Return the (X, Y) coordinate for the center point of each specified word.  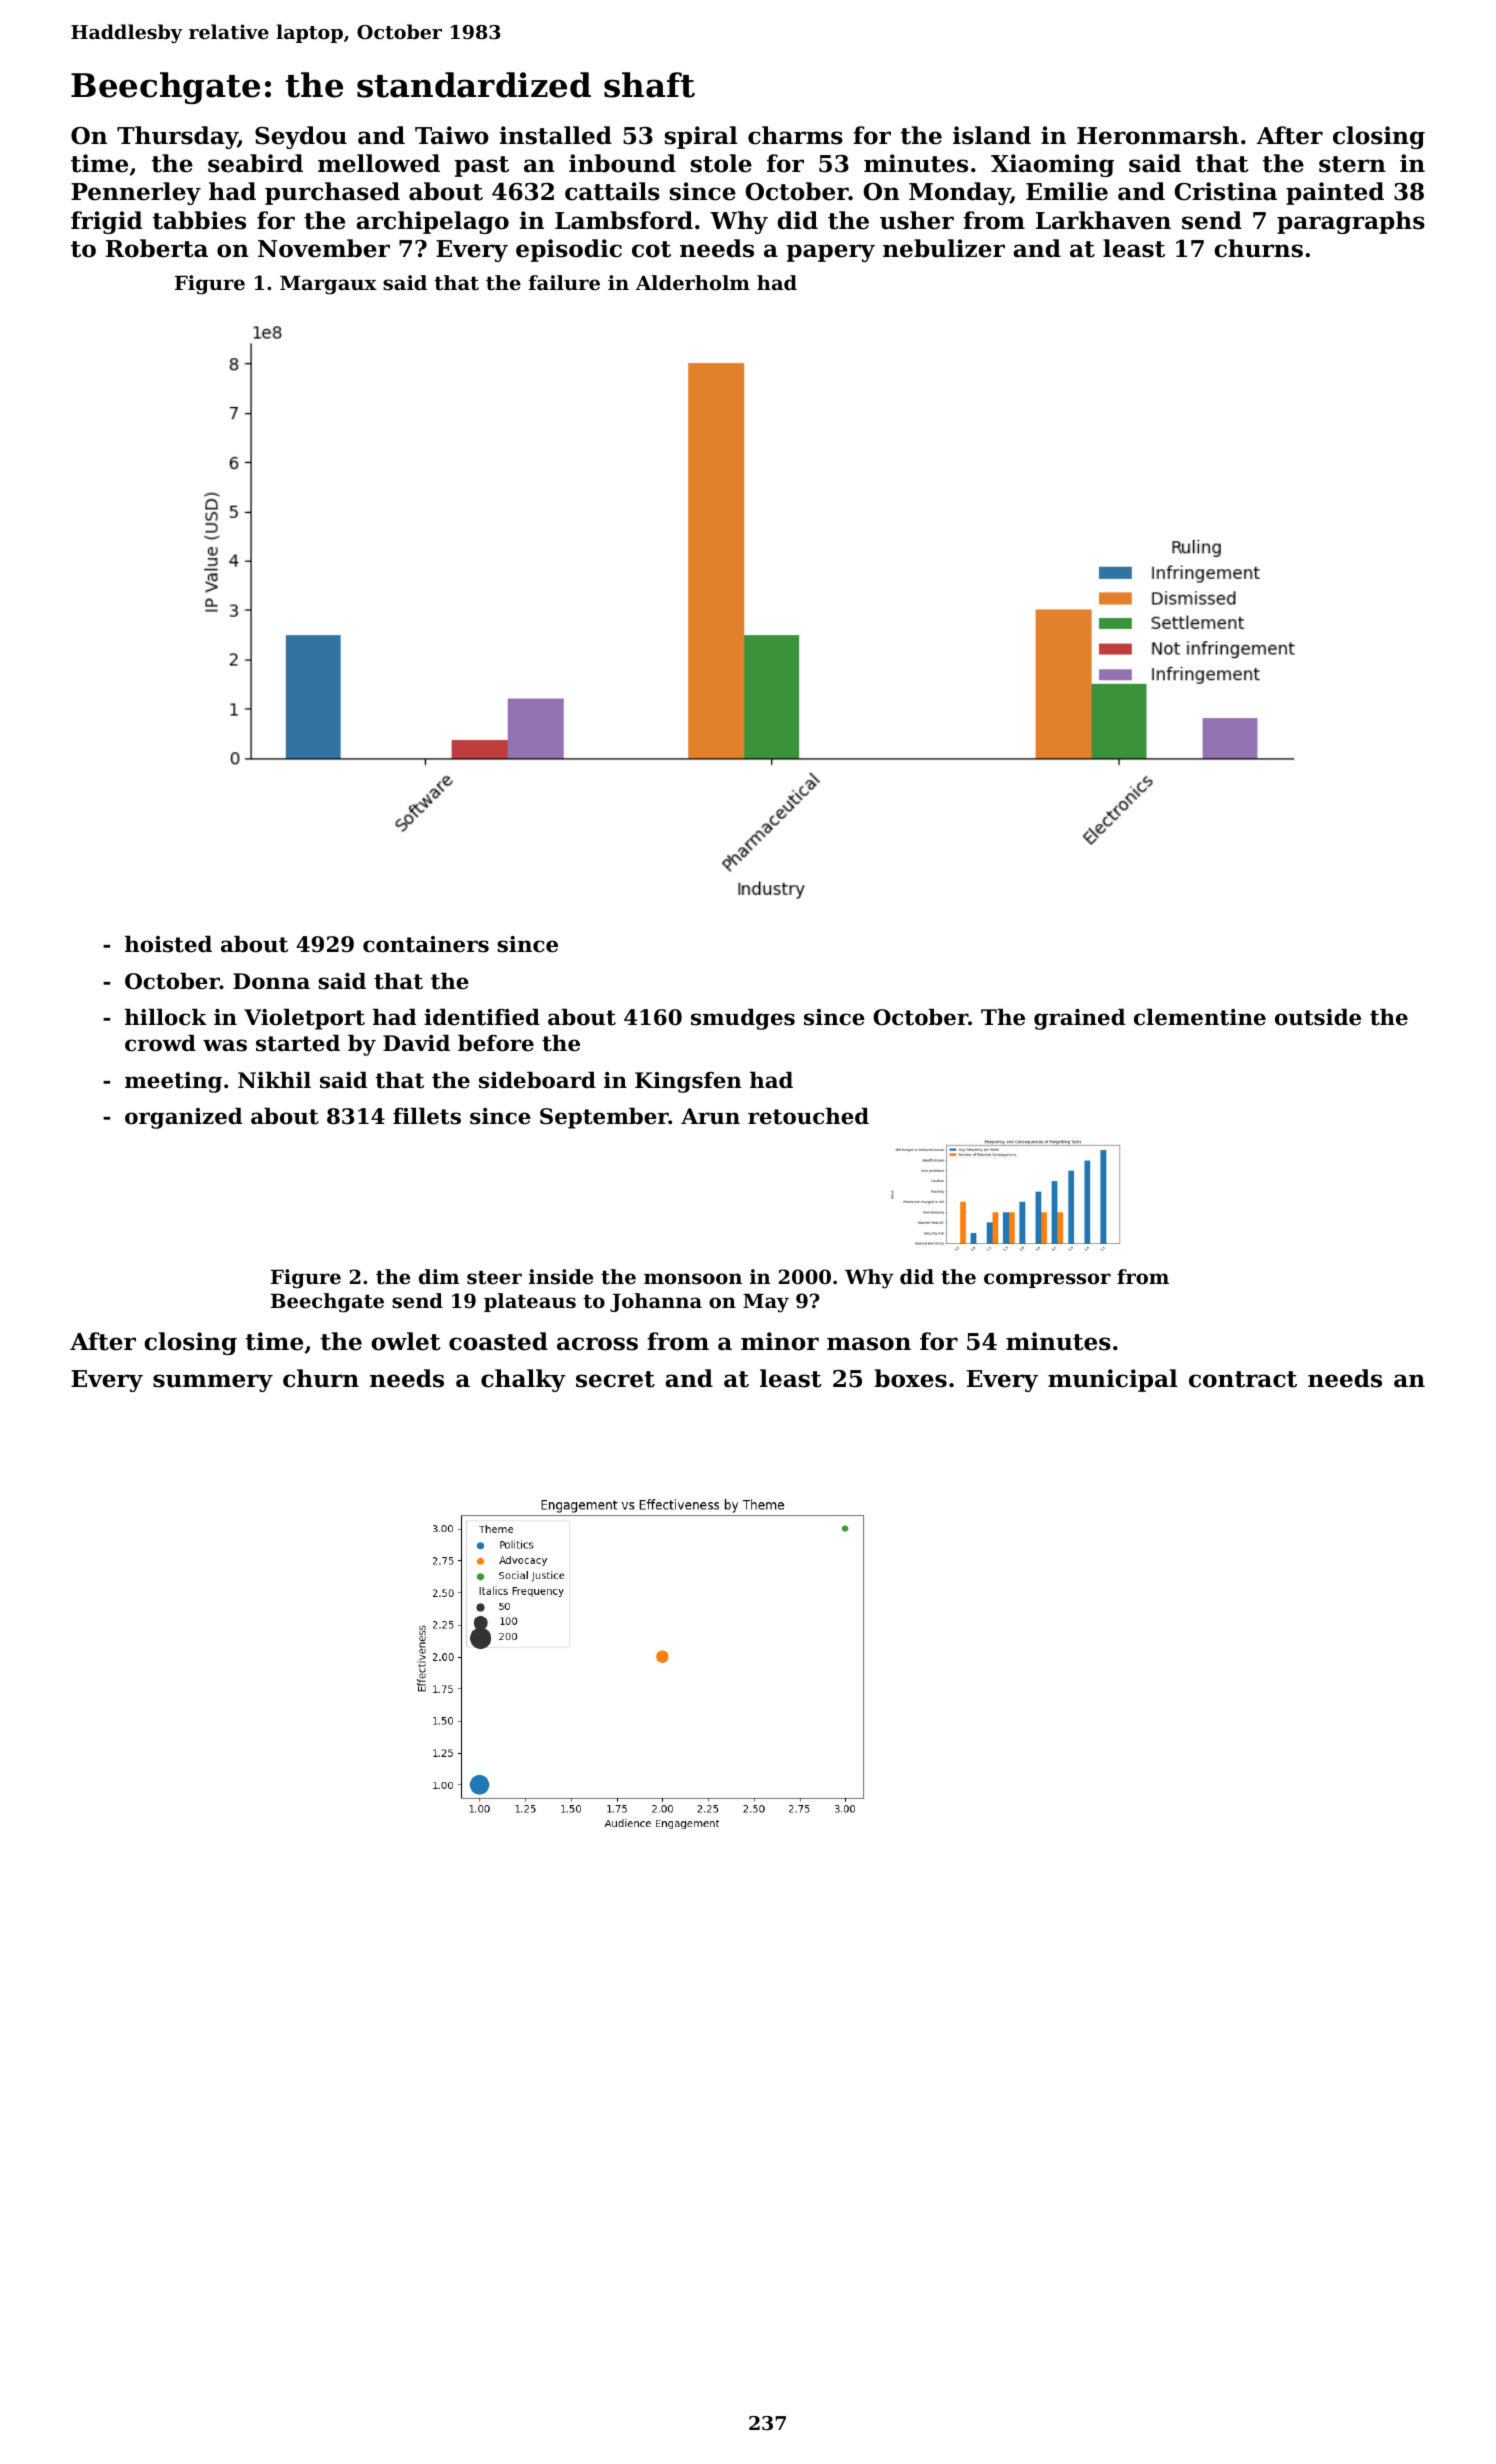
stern (1352, 164)
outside (1318, 1017)
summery (213, 1383)
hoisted (168, 944)
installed (556, 135)
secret (615, 1379)
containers (426, 944)
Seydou (301, 137)
